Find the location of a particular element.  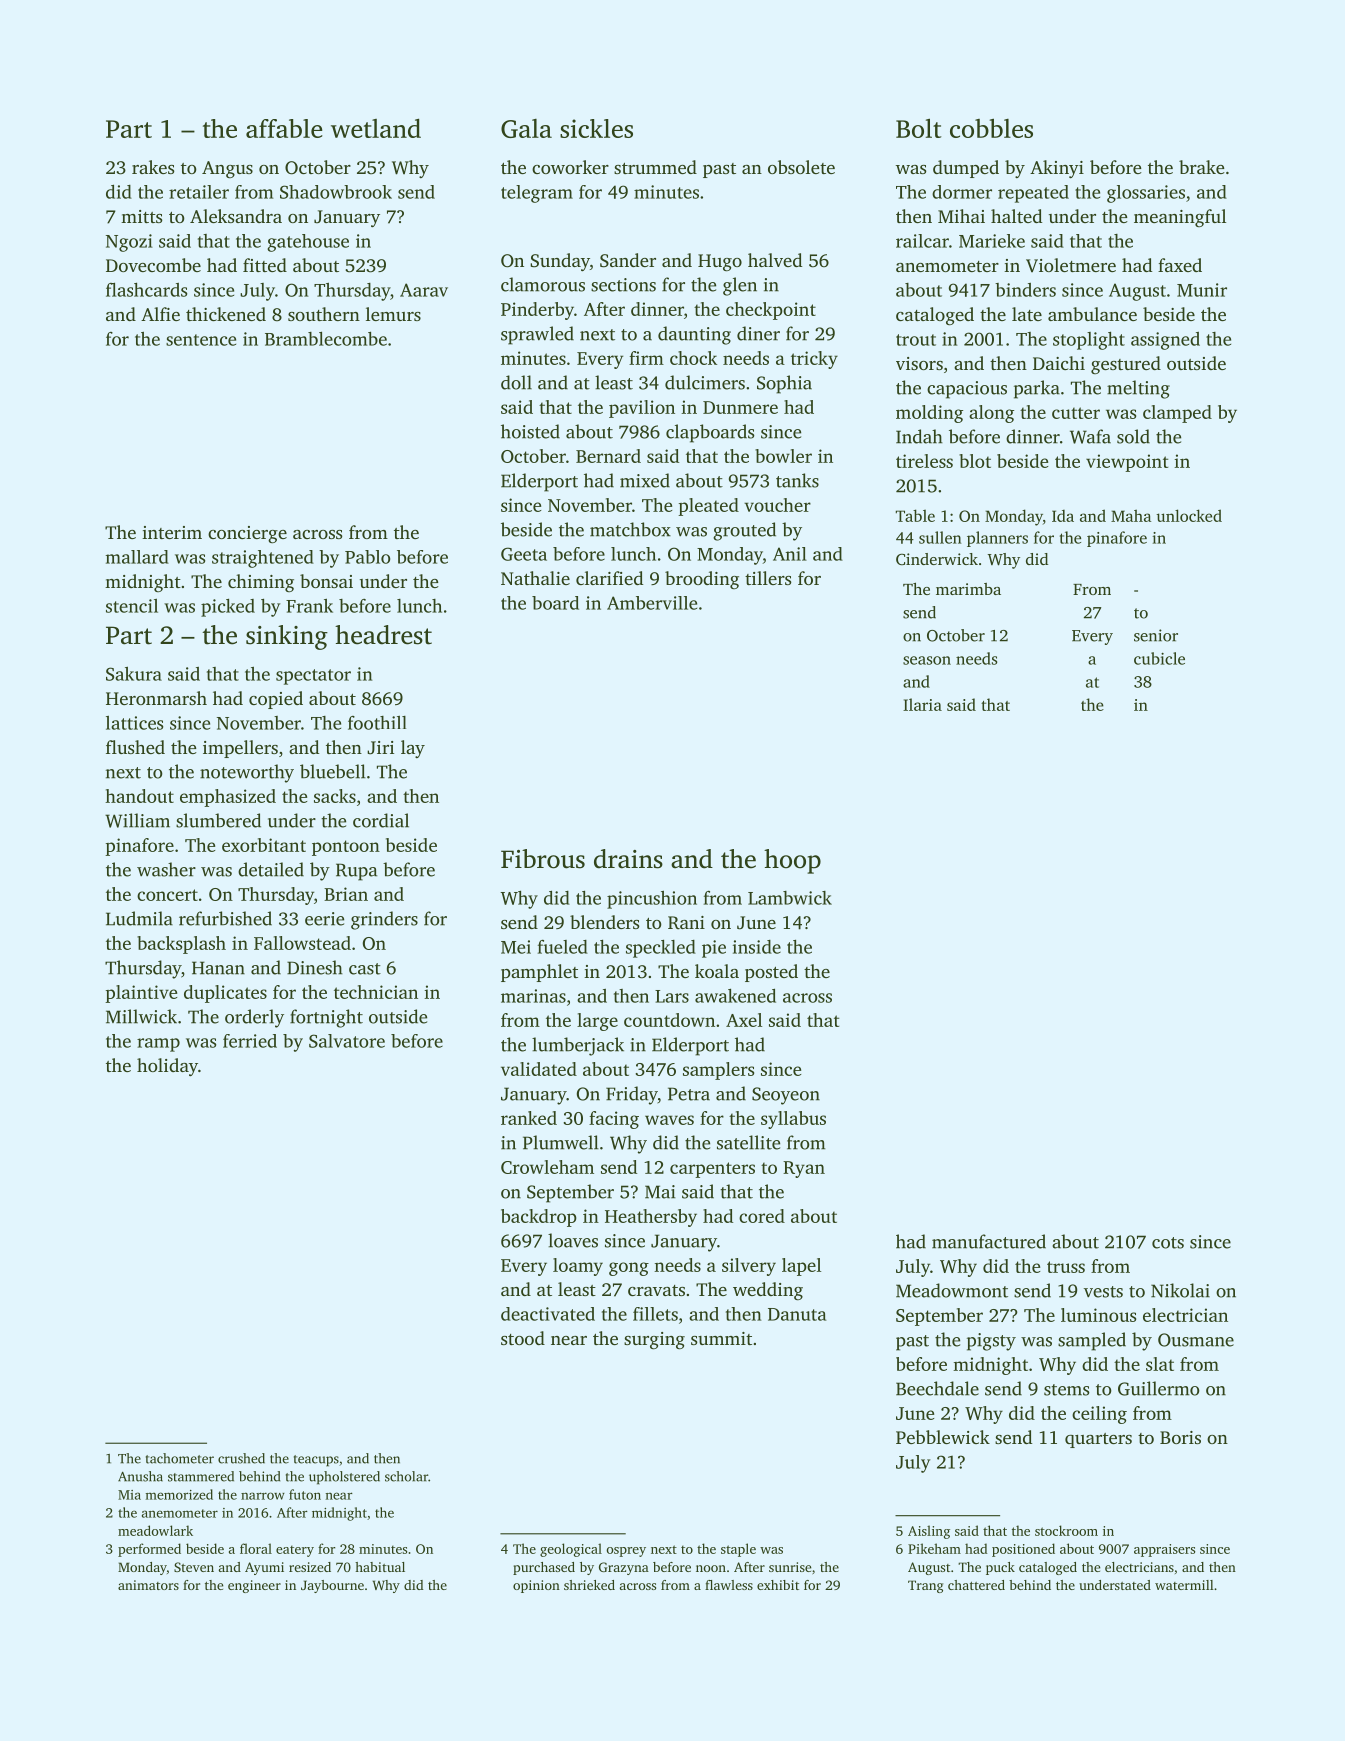

Anusha is located at coordinates (140, 1476).
